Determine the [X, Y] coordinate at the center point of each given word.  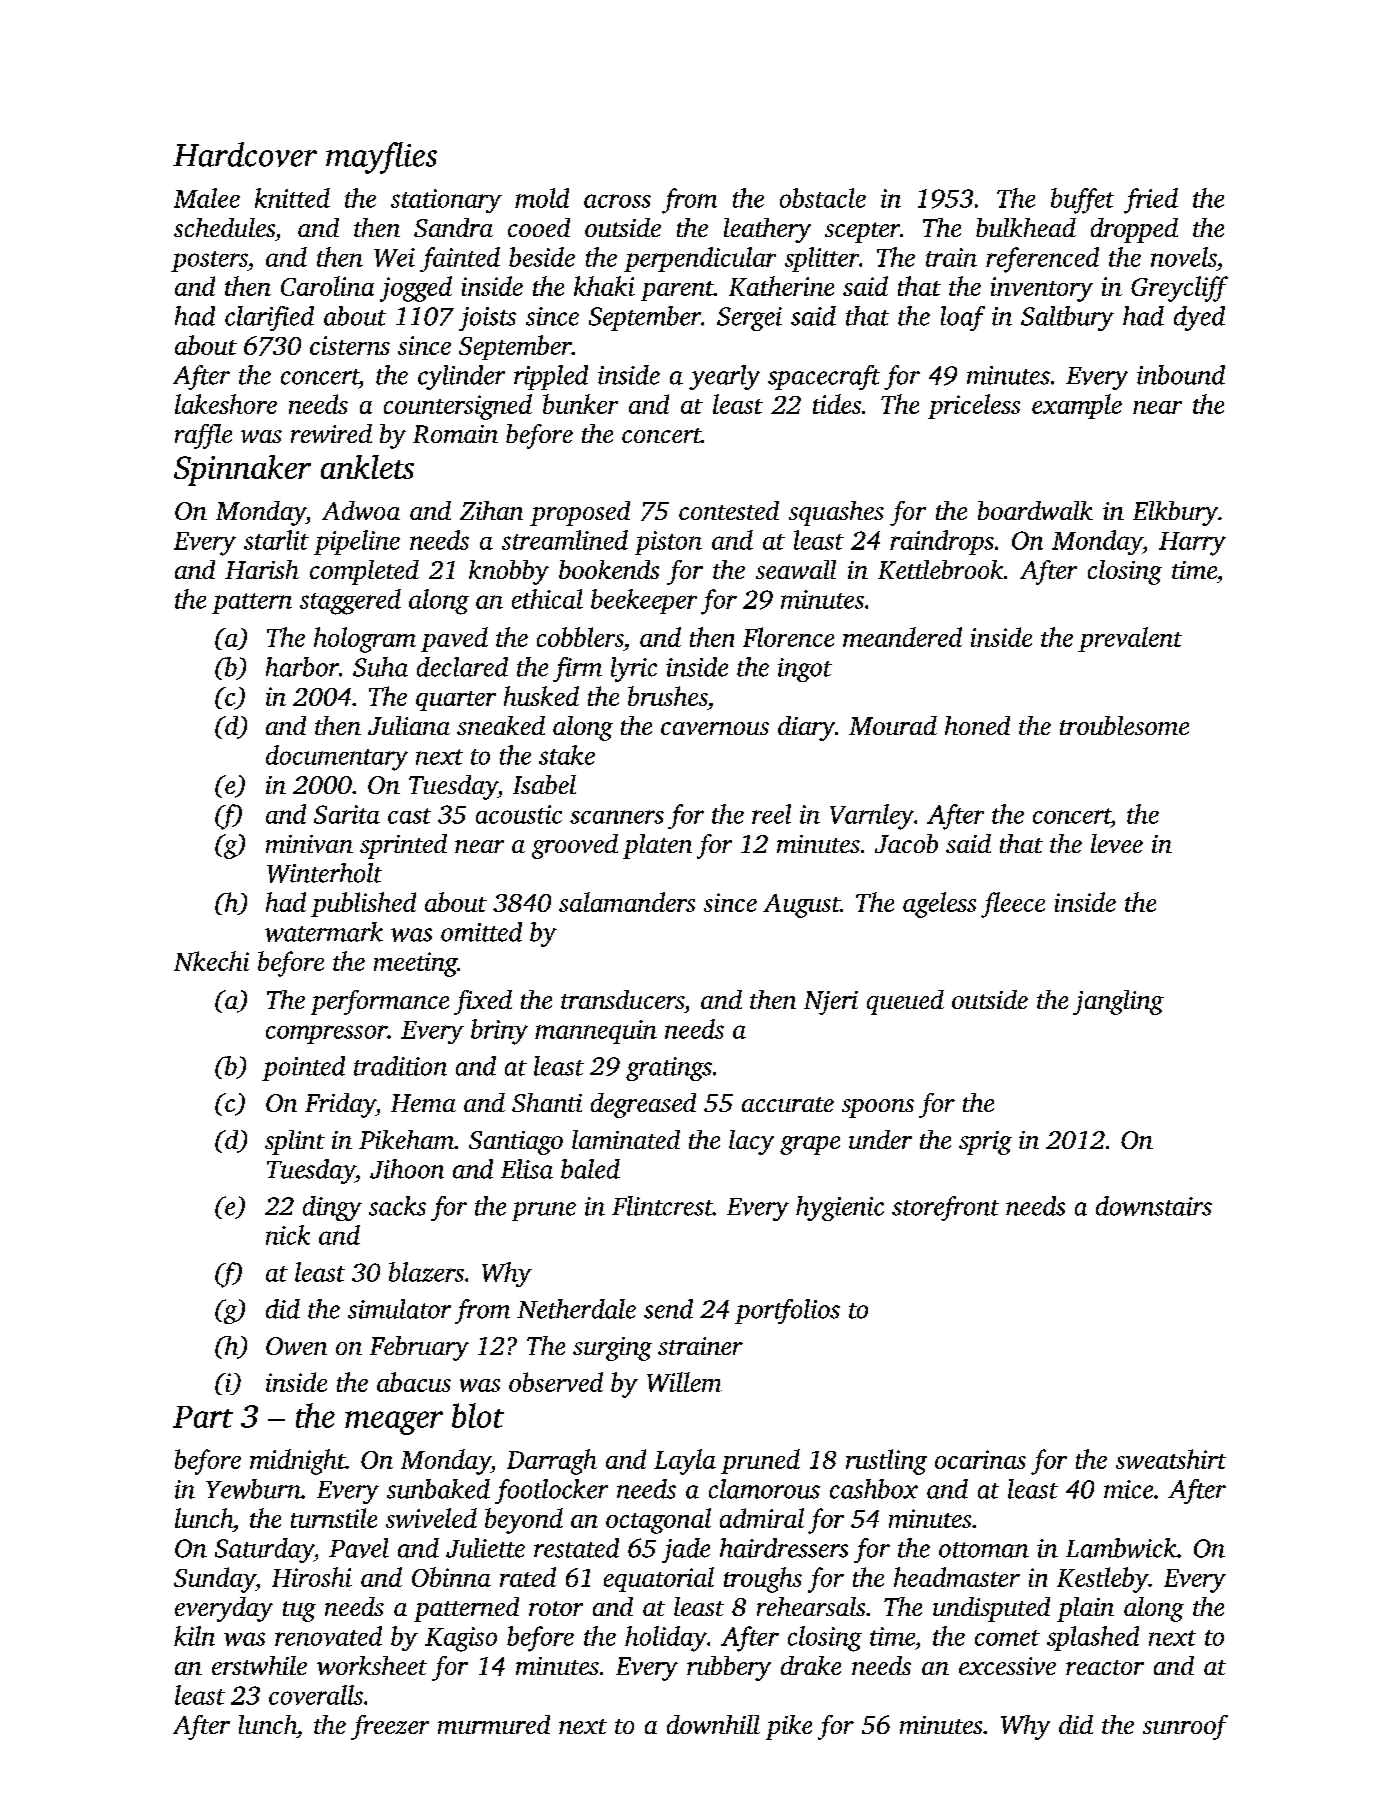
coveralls [316, 1695]
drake [811, 1665]
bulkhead [1026, 227]
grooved [575, 846]
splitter [822, 259]
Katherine [781, 286]
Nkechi [211, 961]
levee [1117, 843]
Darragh [552, 1462]
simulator [399, 1309]
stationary [446, 201]
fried [1151, 201]
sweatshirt [1171, 1459]
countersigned [458, 407]
